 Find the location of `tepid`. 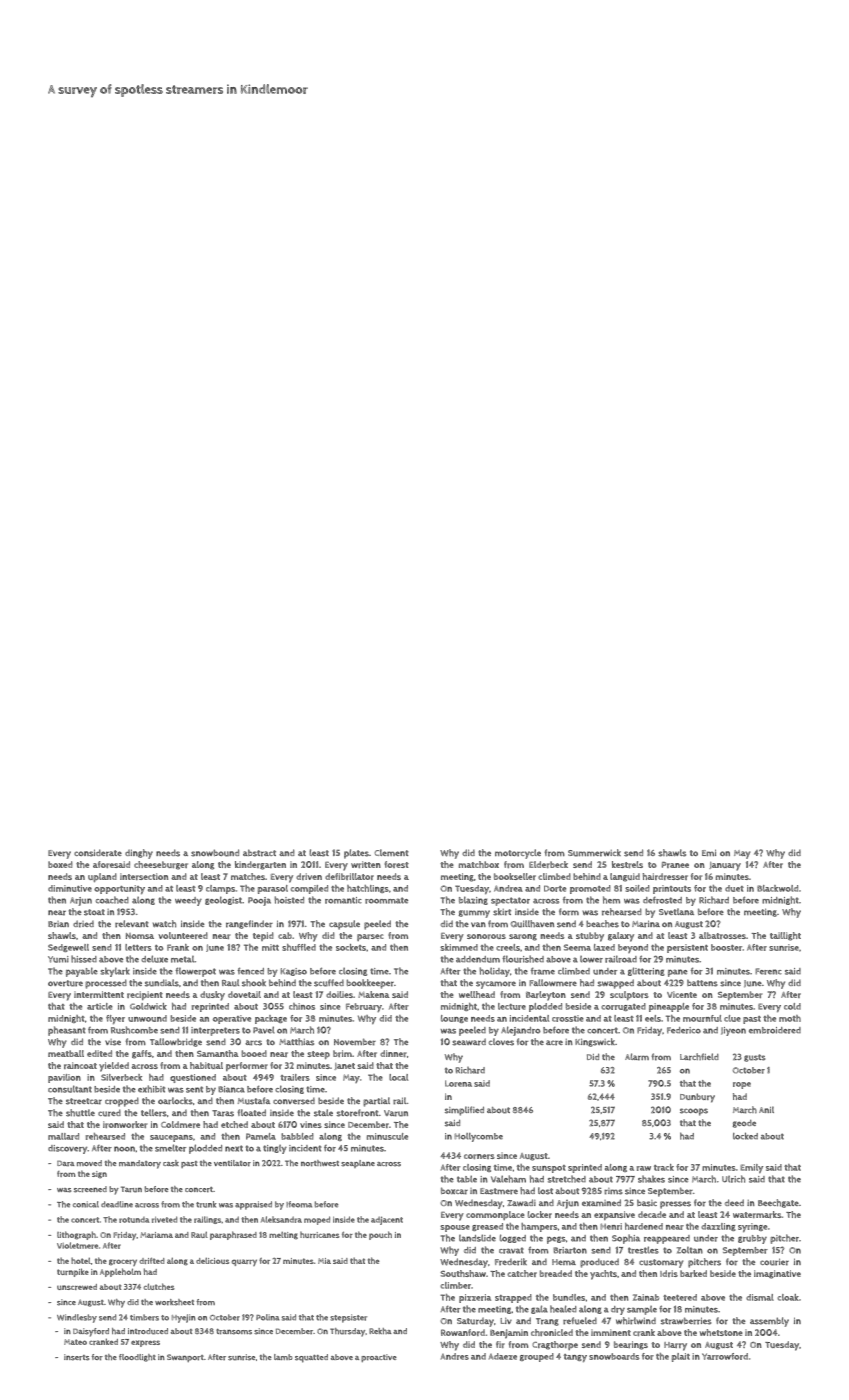

tepid is located at coordinates (263, 936).
